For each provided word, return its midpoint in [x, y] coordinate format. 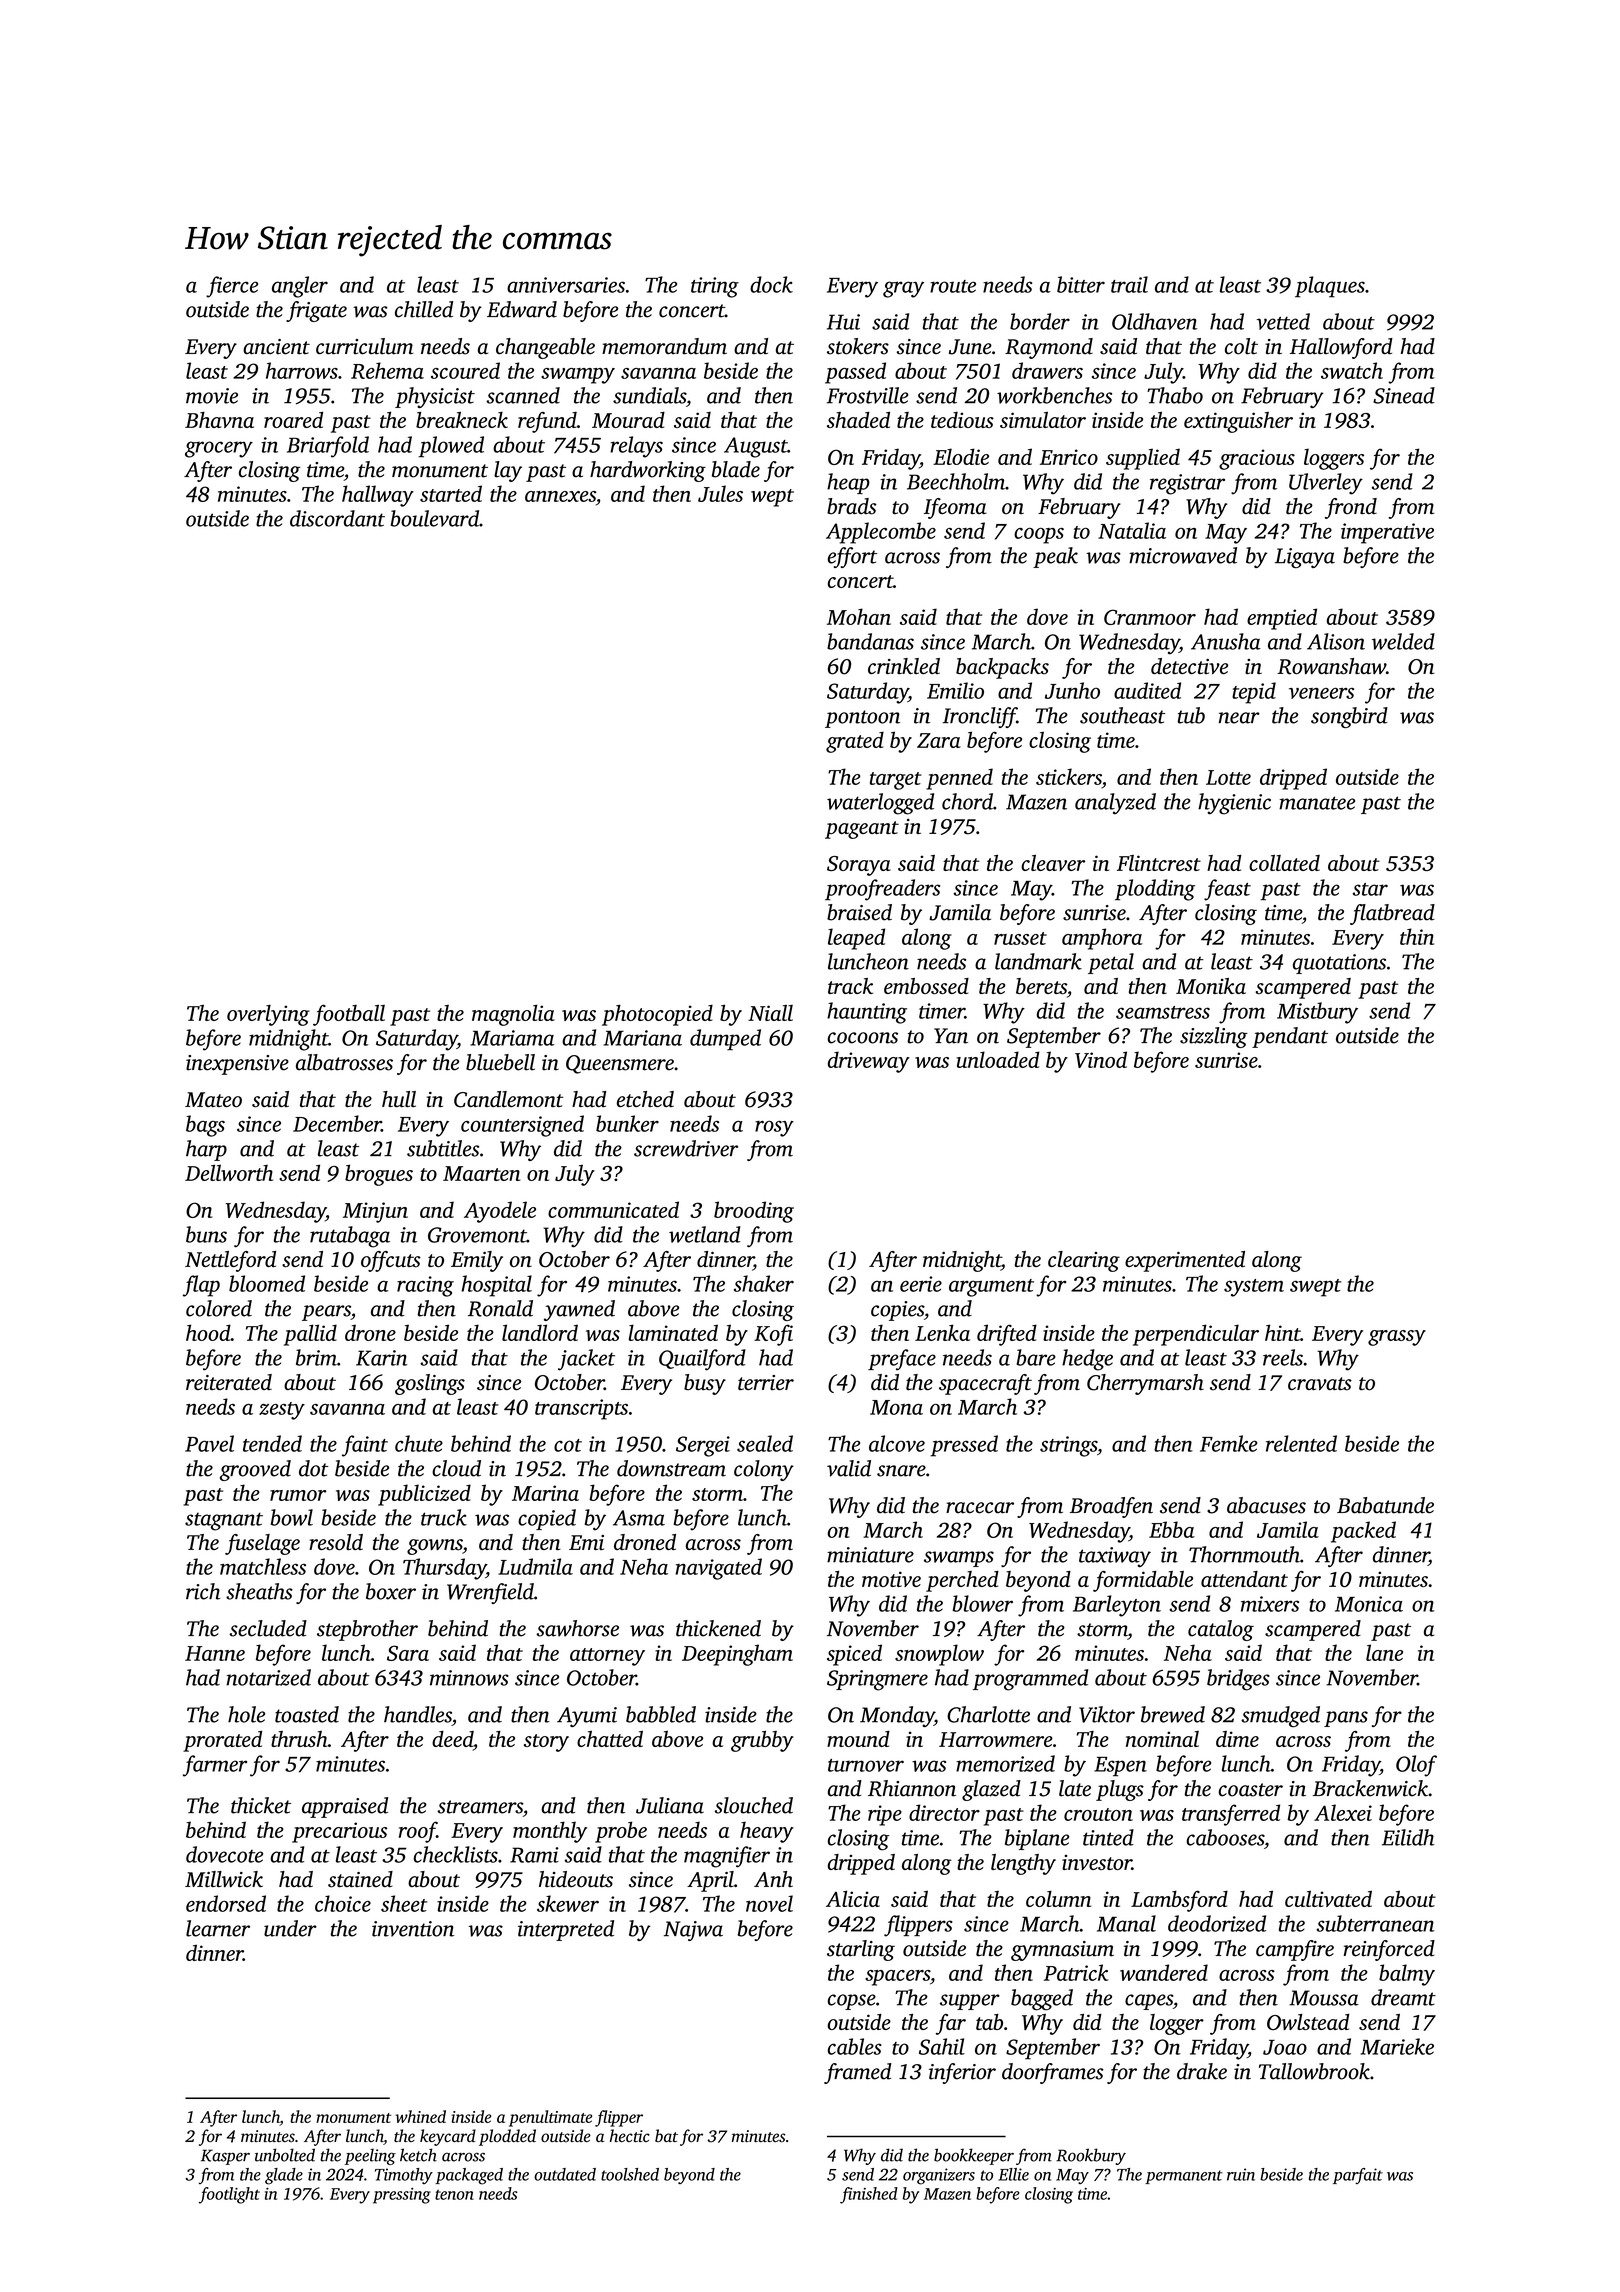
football [349, 1015]
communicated [613, 1209]
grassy [1397, 1338]
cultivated [1328, 1899]
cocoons [863, 1038]
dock [771, 284]
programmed [1030, 1680]
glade [284, 2176]
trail [1129, 284]
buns [206, 1234]
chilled [424, 309]
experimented [1185, 1261]
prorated [222, 1741]
